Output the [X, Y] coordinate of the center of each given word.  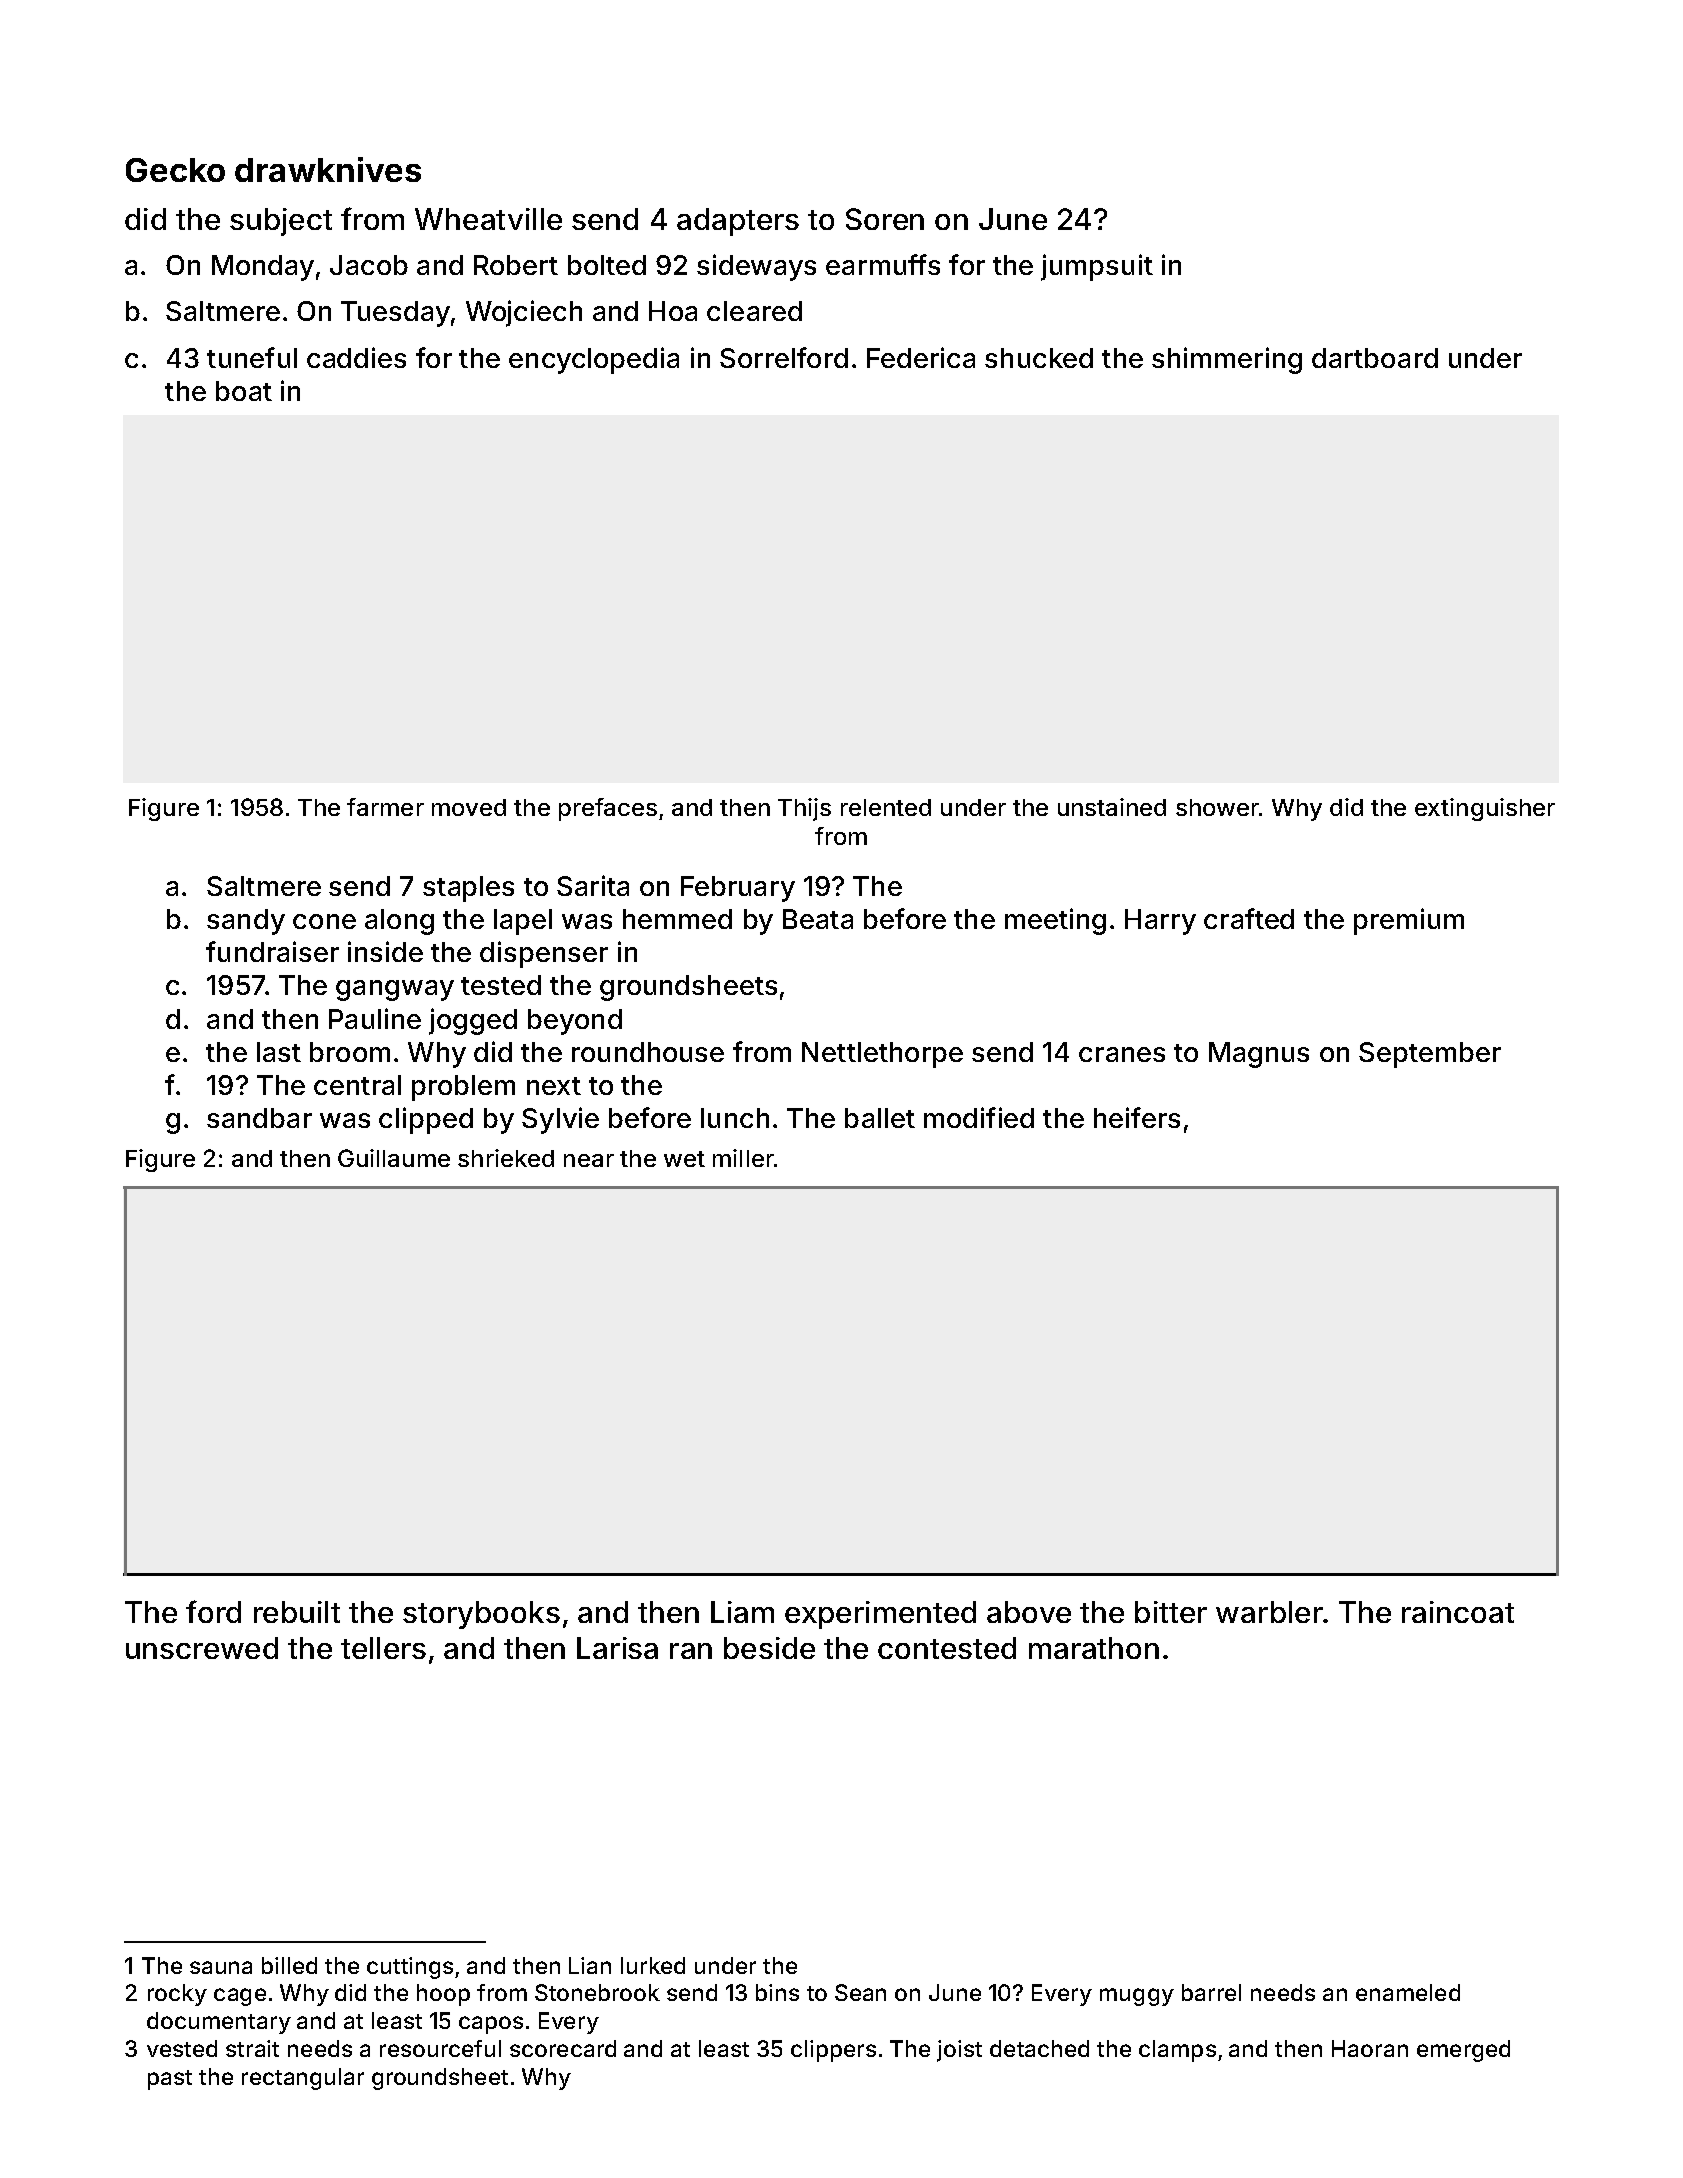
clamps [1177, 2051]
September [1430, 1055]
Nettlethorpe [882, 1055]
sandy [246, 922]
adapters [738, 222]
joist [959, 2051]
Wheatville [488, 219]
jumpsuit [1097, 267]
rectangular [303, 2079]
